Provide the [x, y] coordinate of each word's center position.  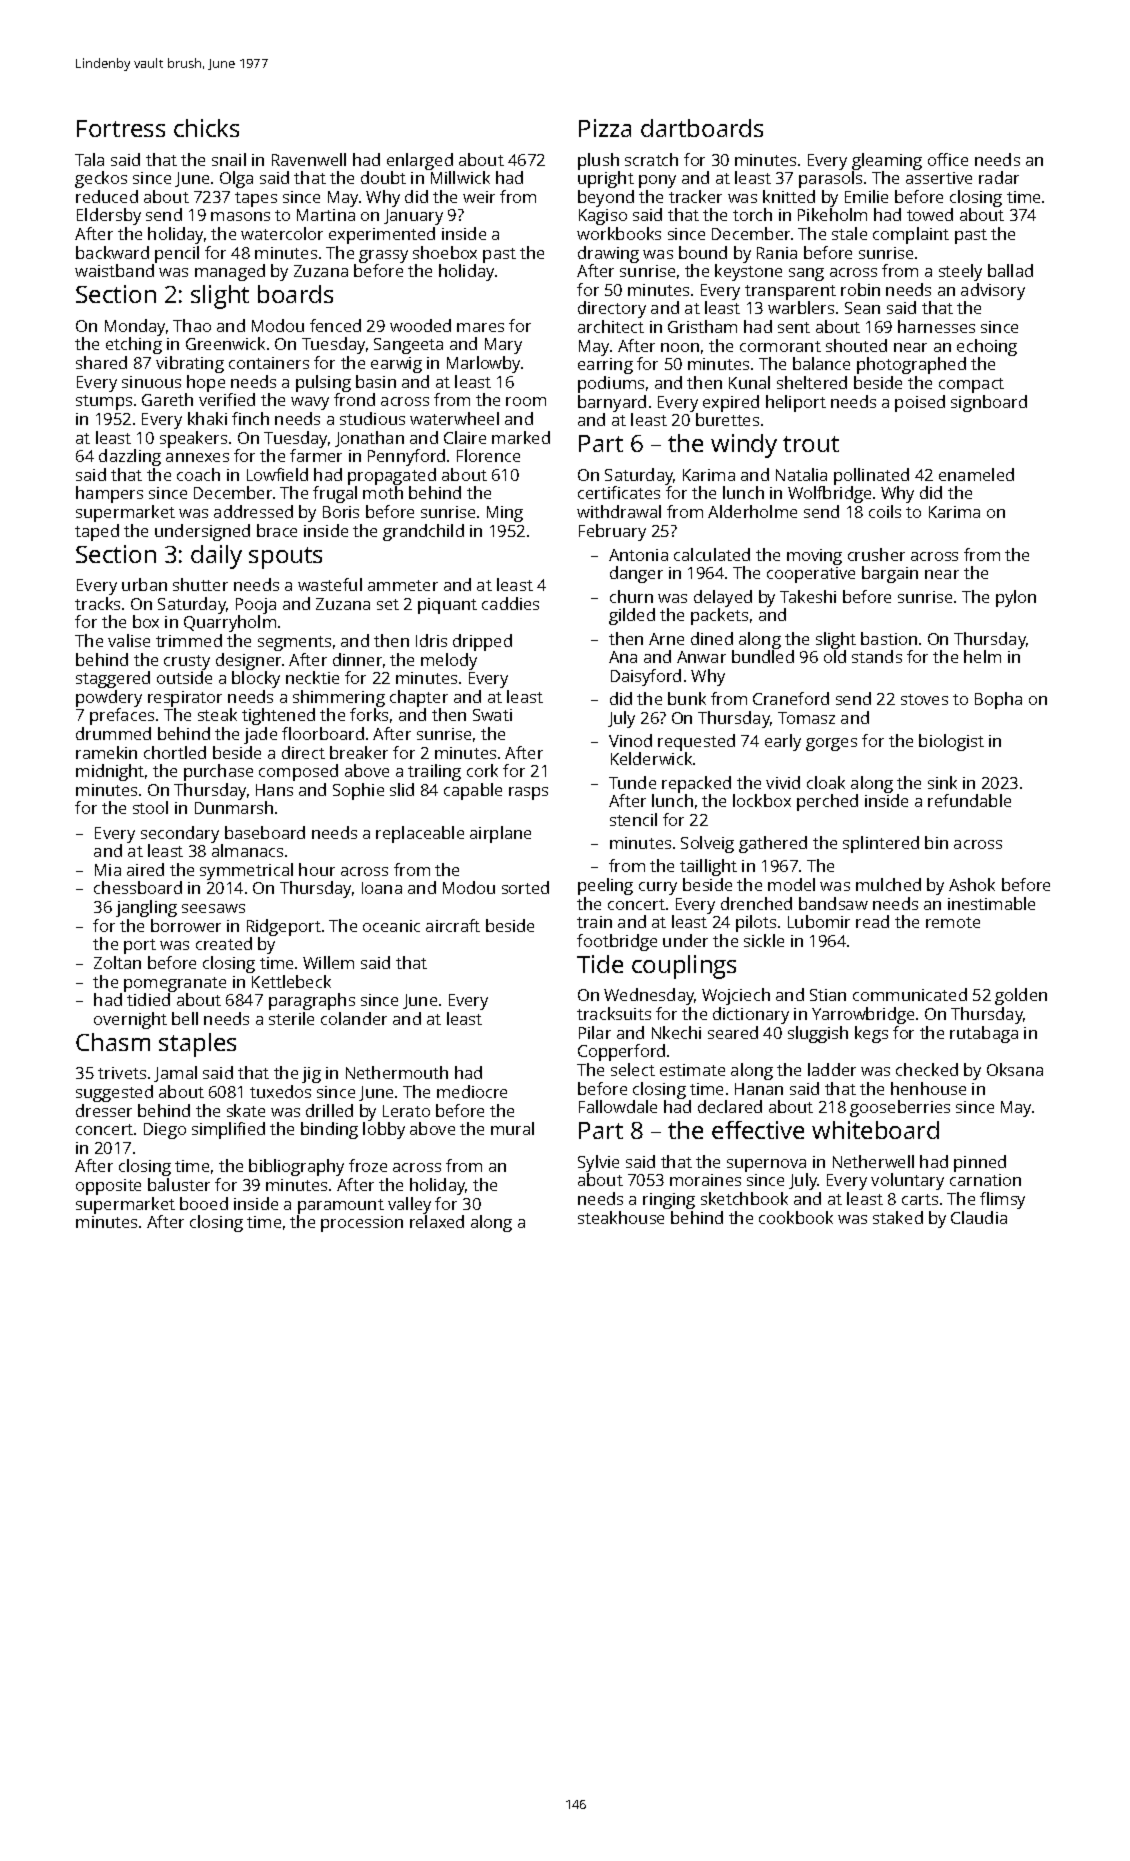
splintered [881, 844]
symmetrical [246, 871]
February [612, 532]
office [948, 159]
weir [479, 197]
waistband [114, 270]
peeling [605, 886]
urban [144, 584]
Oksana [1015, 1069]
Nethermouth [397, 1072]
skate [246, 1110]
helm [982, 656]
